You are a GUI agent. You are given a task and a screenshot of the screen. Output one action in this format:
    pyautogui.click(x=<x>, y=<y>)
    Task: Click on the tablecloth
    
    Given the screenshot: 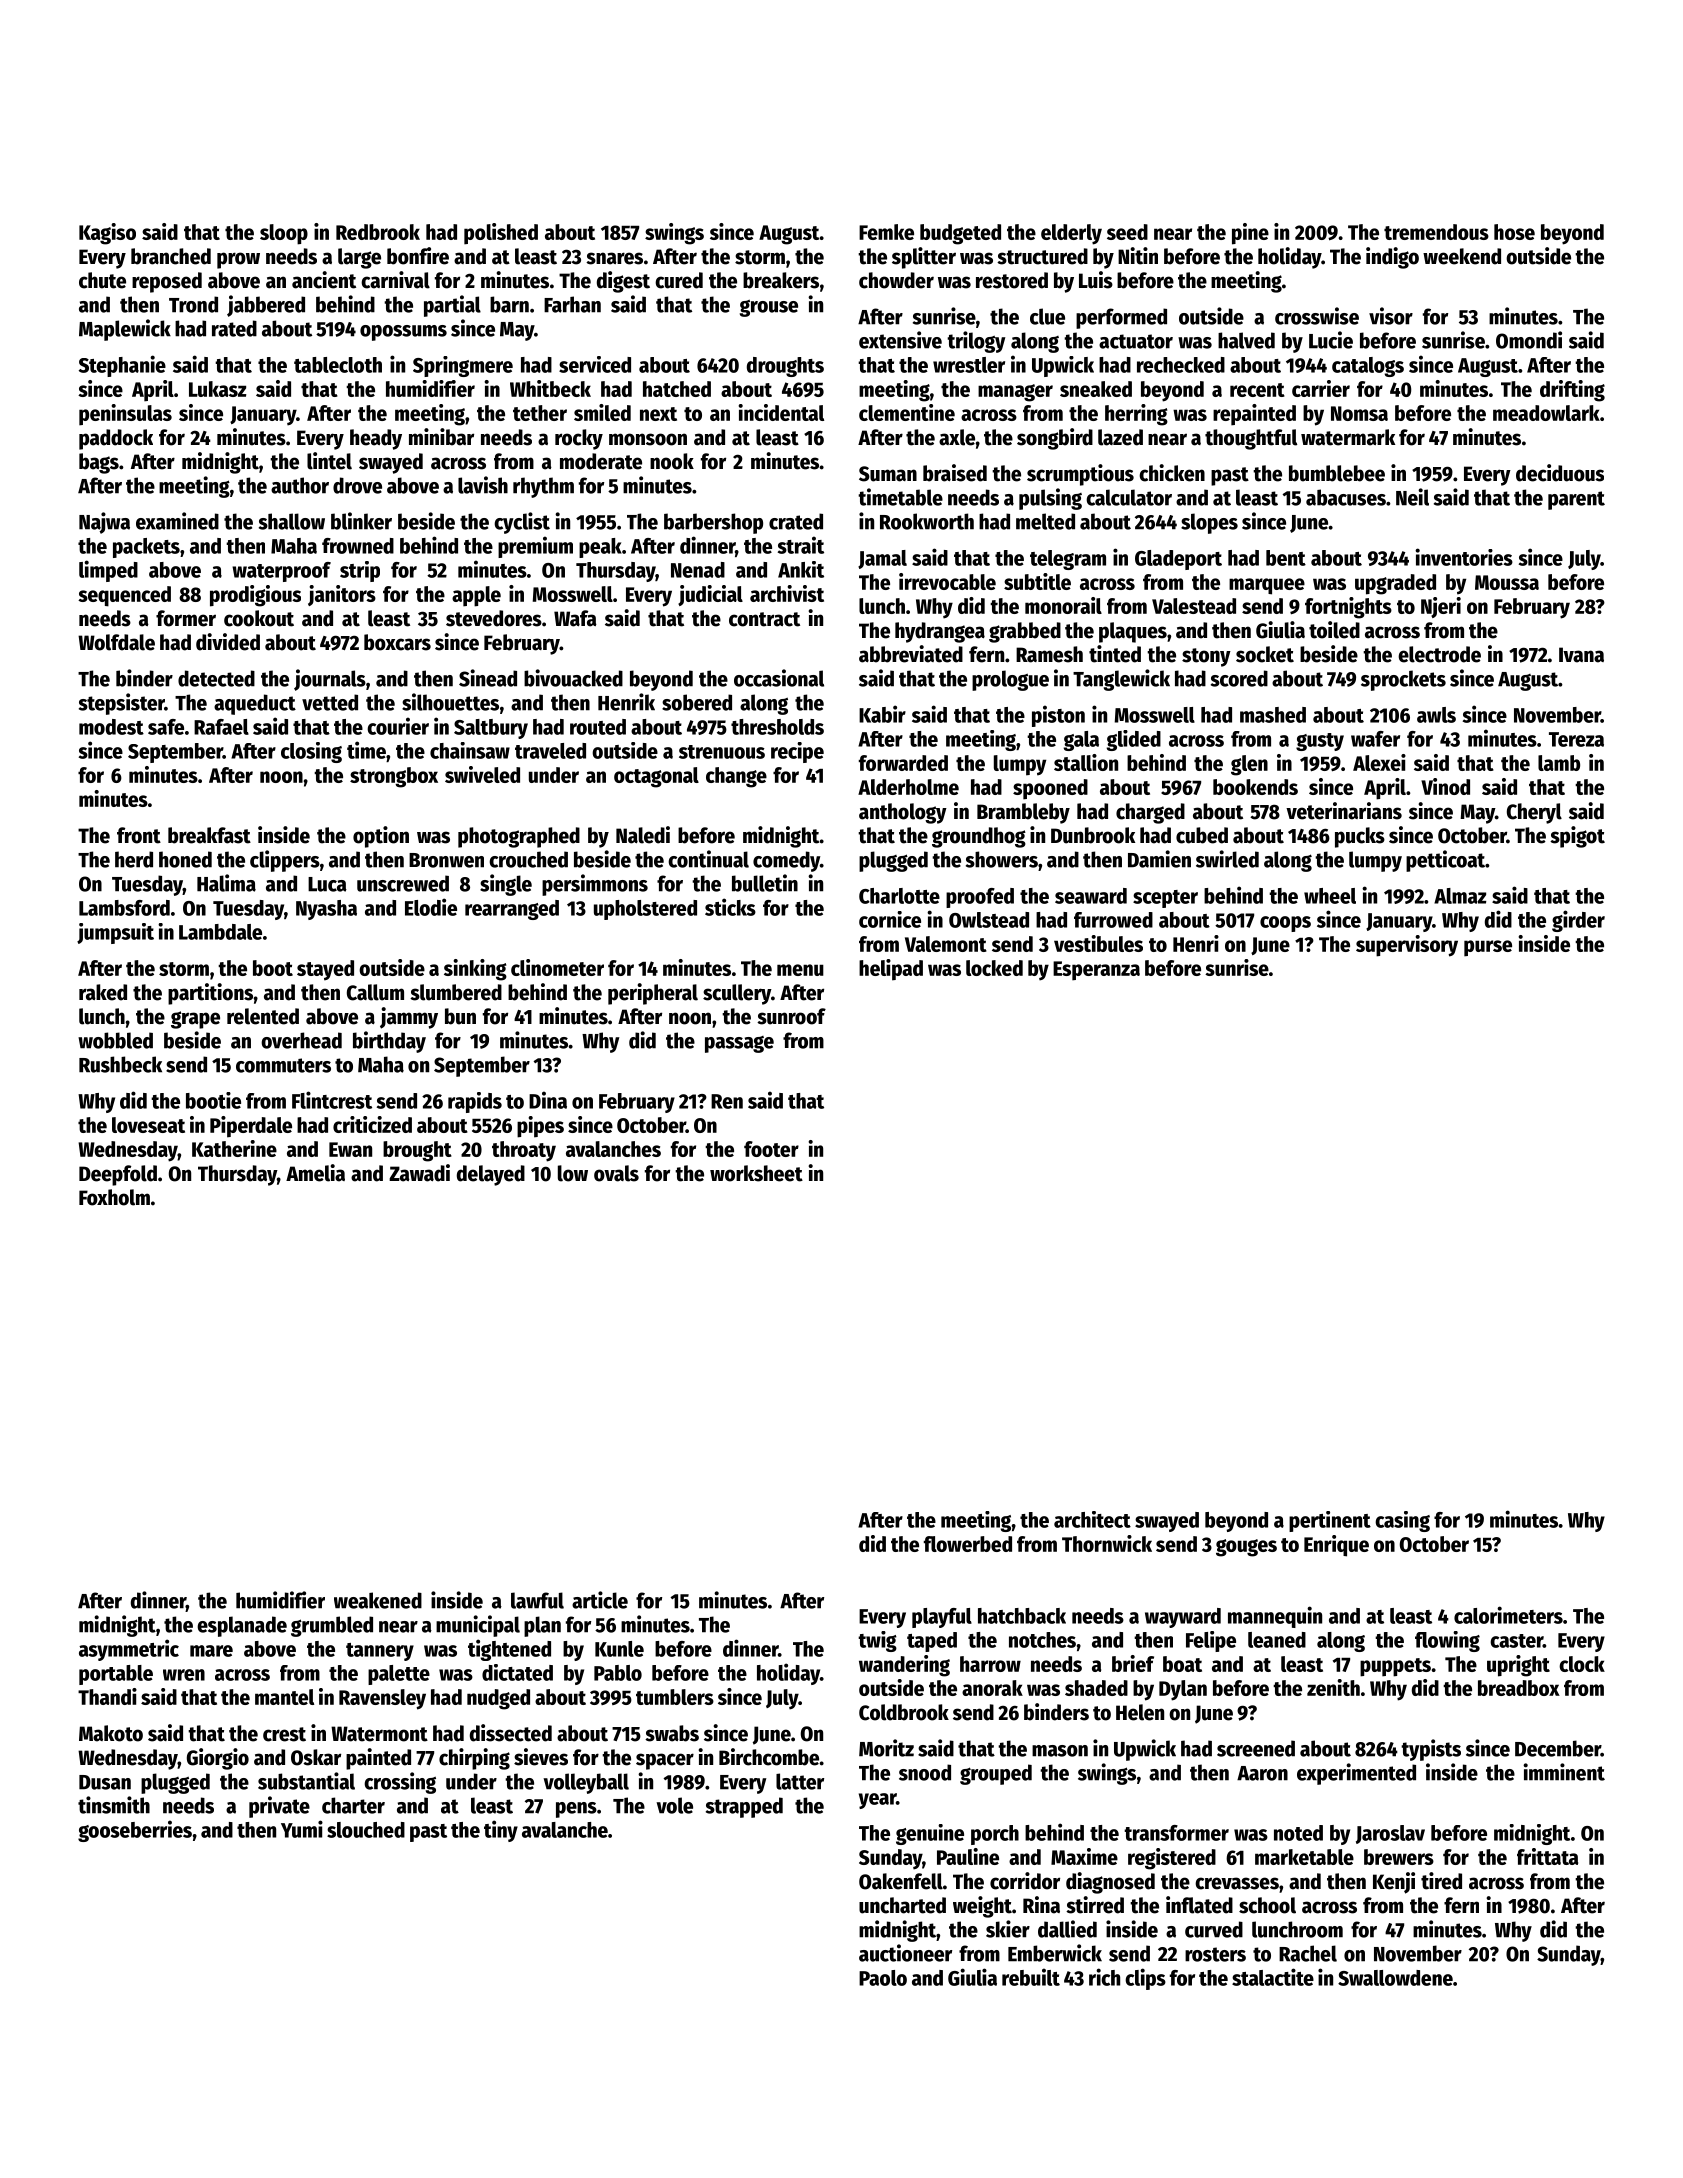 What is the action you would take?
    pyautogui.click(x=338, y=365)
